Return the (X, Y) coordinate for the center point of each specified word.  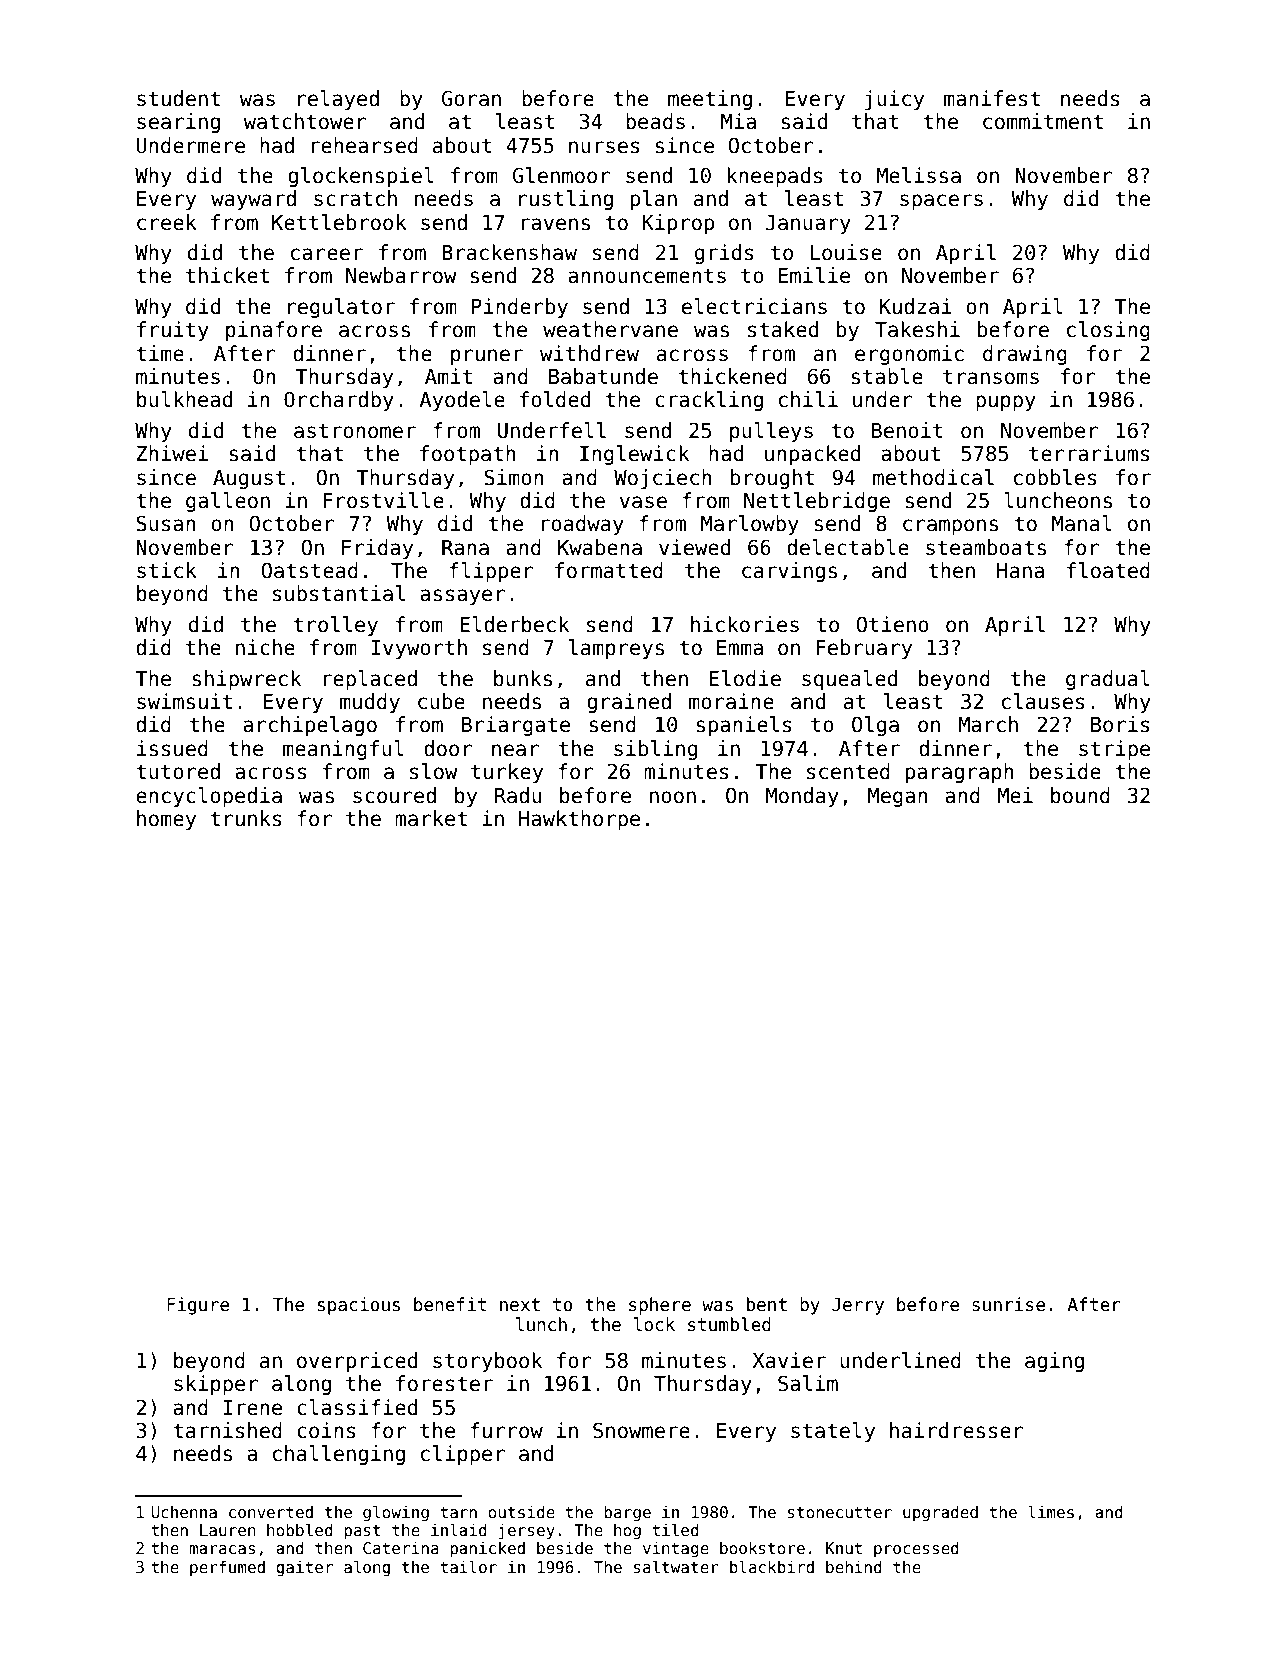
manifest (992, 98)
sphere (660, 1306)
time (160, 353)
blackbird (772, 1566)
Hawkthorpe (579, 820)
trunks (246, 818)
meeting (710, 100)
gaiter (304, 1568)
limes (1051, 1512)
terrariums (1089, 453)
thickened (732, 376)
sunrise (1008, 1304)
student (178, 98)
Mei (1015, 795)
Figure (198, 1306)
